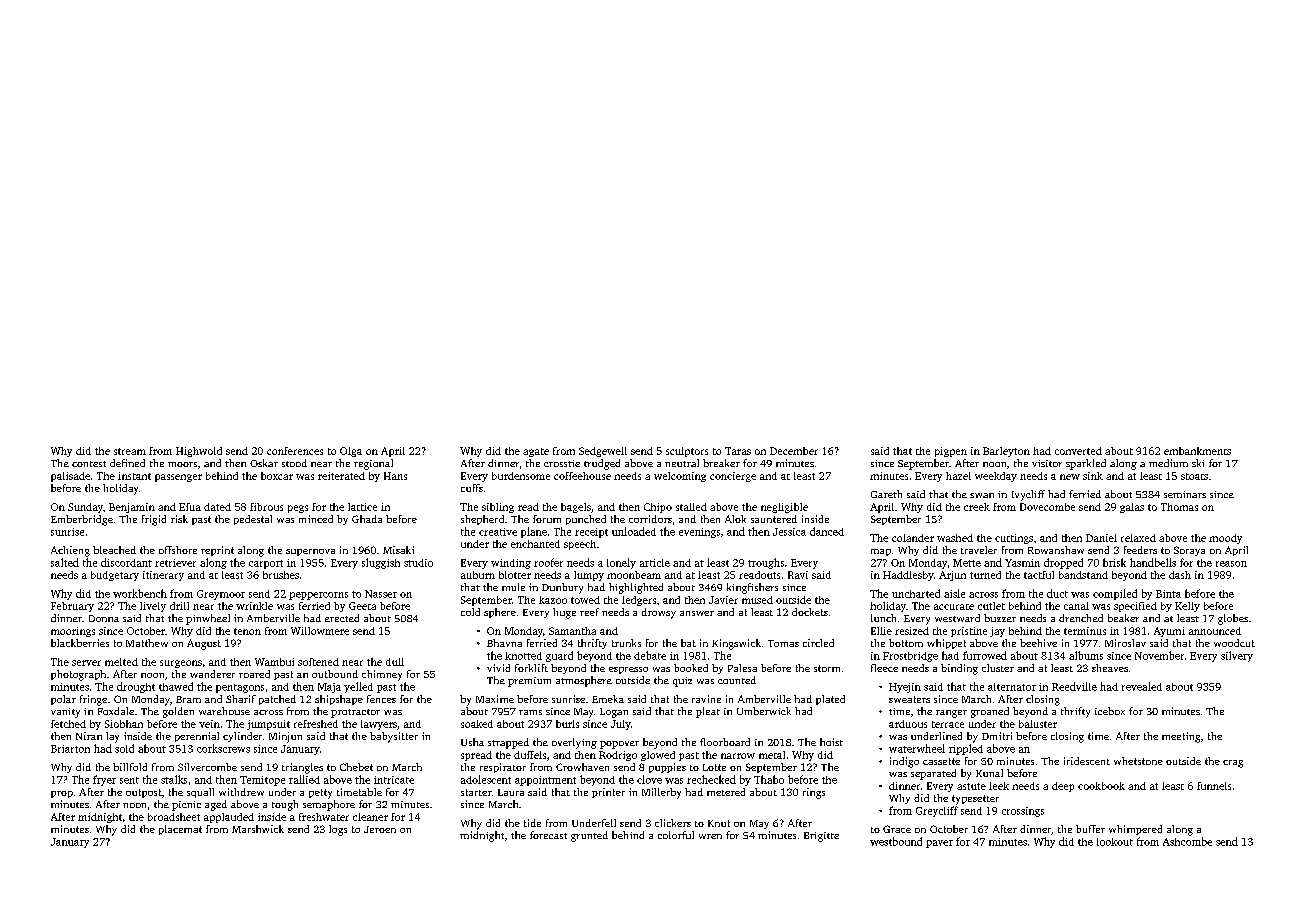 The height and width of the screenshot is (924, 1308). Describe the element at coordinates (1142, 686) in the screenshot. I see `revealed` at that location.
